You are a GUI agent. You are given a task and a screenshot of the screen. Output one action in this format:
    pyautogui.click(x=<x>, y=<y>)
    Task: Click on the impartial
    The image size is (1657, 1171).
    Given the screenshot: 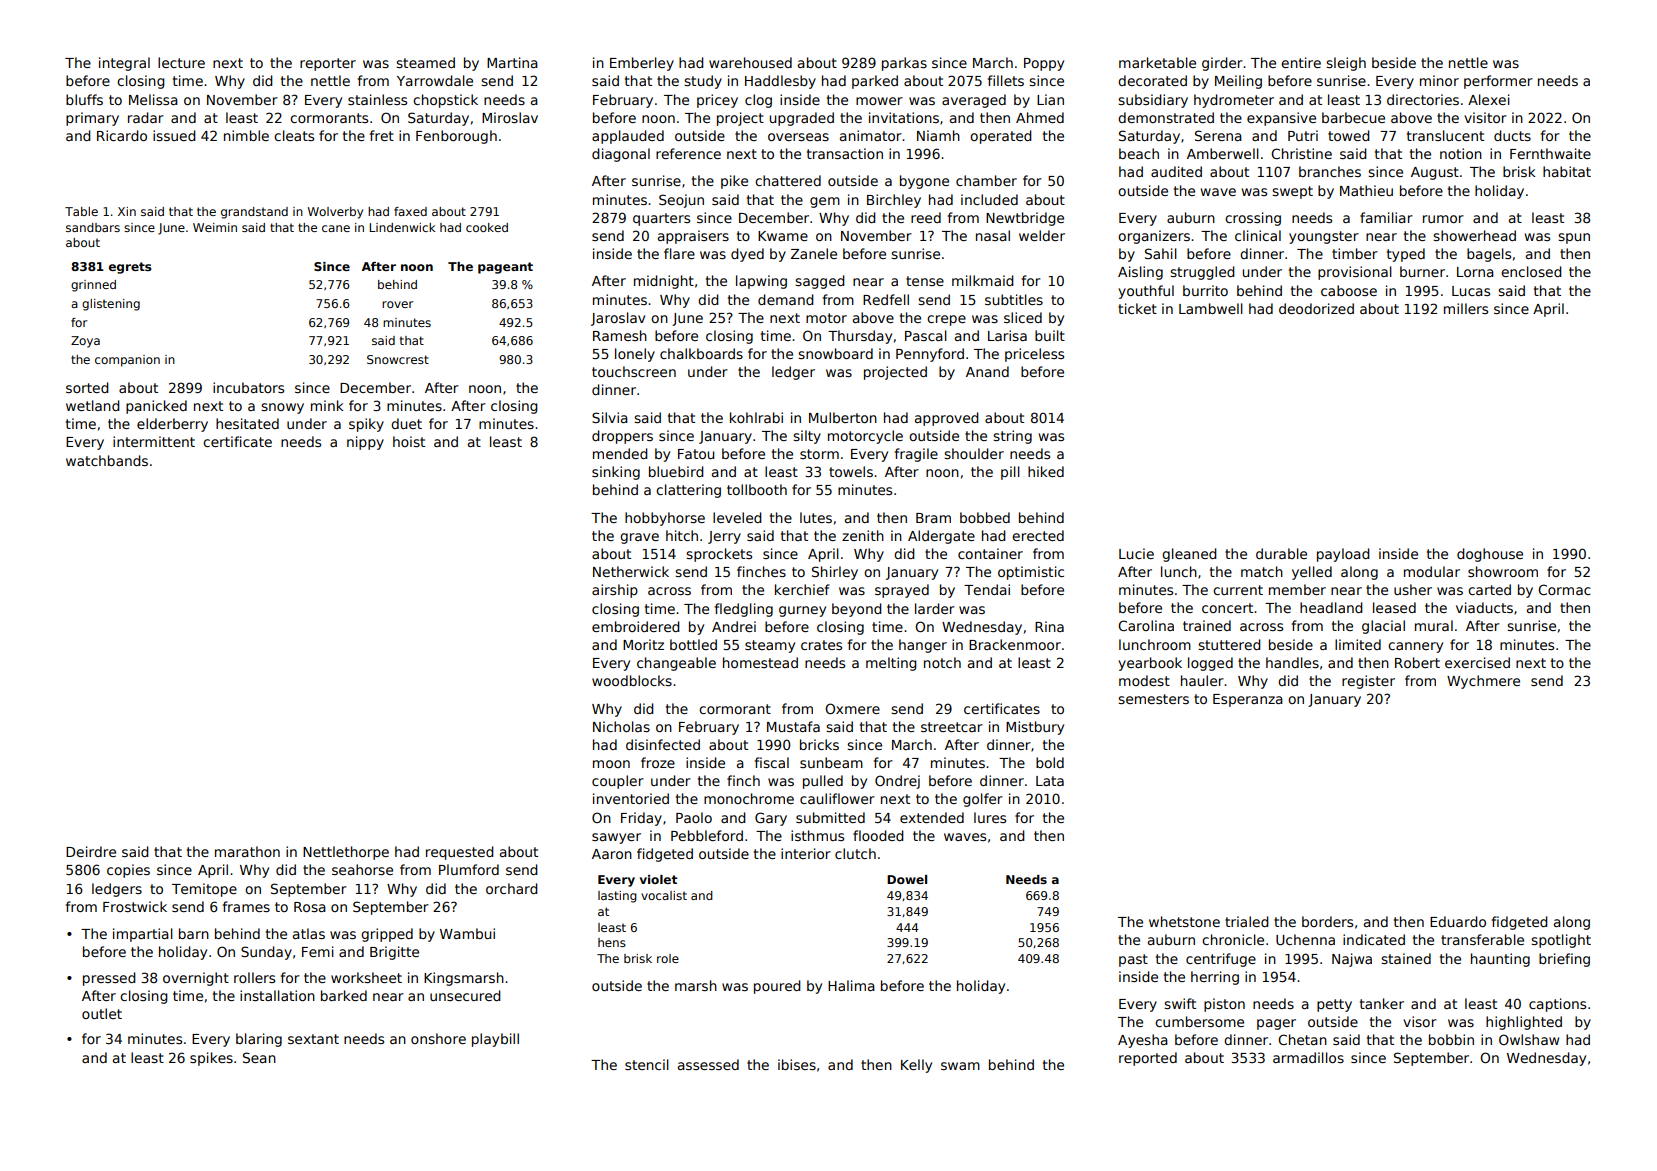 What is the action you would take?
    pyautogui.click(x=143, y=935)
